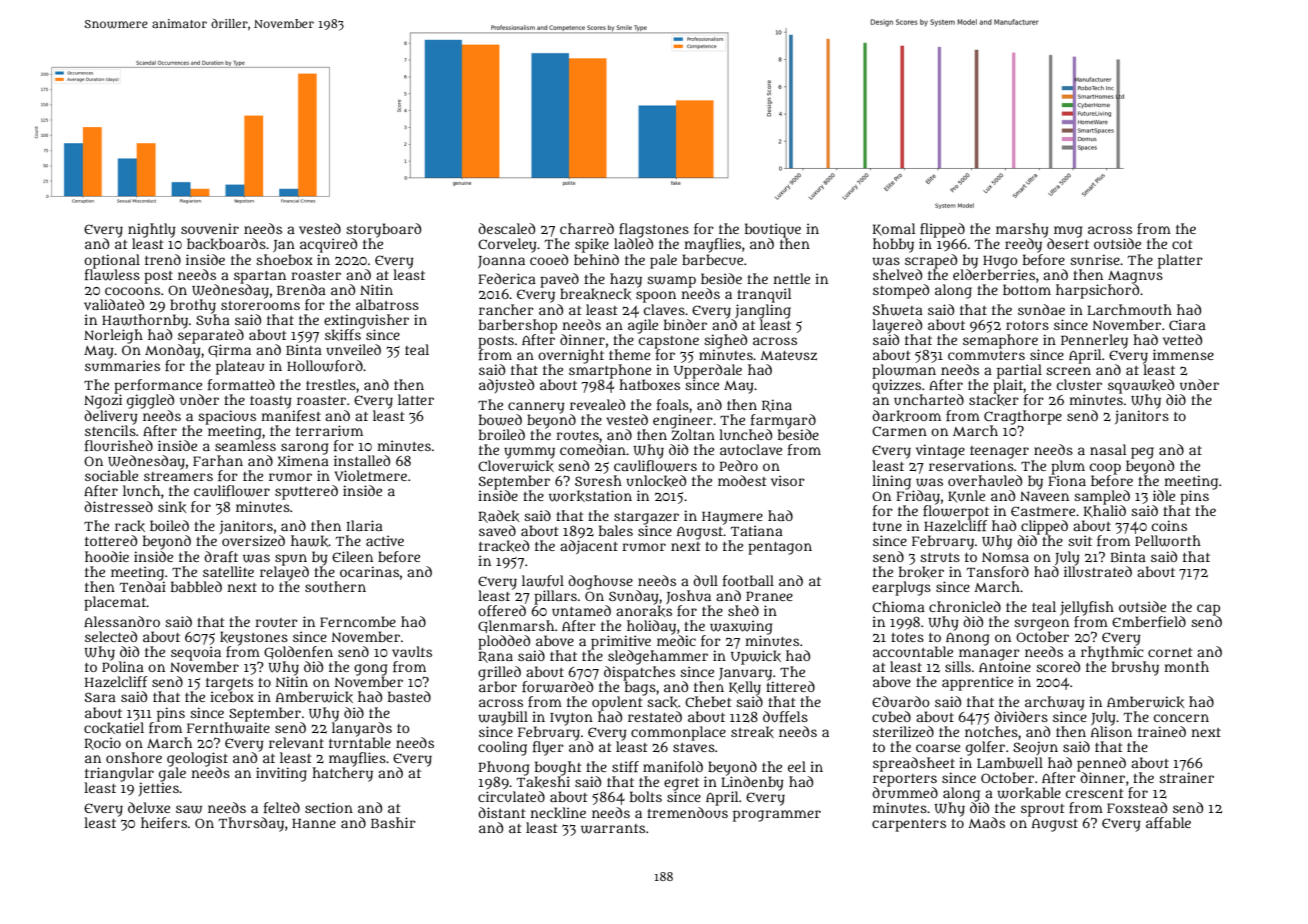  Describe the element at coordinates (1029, 793) in the screenshot. I see `workable` at that location.
